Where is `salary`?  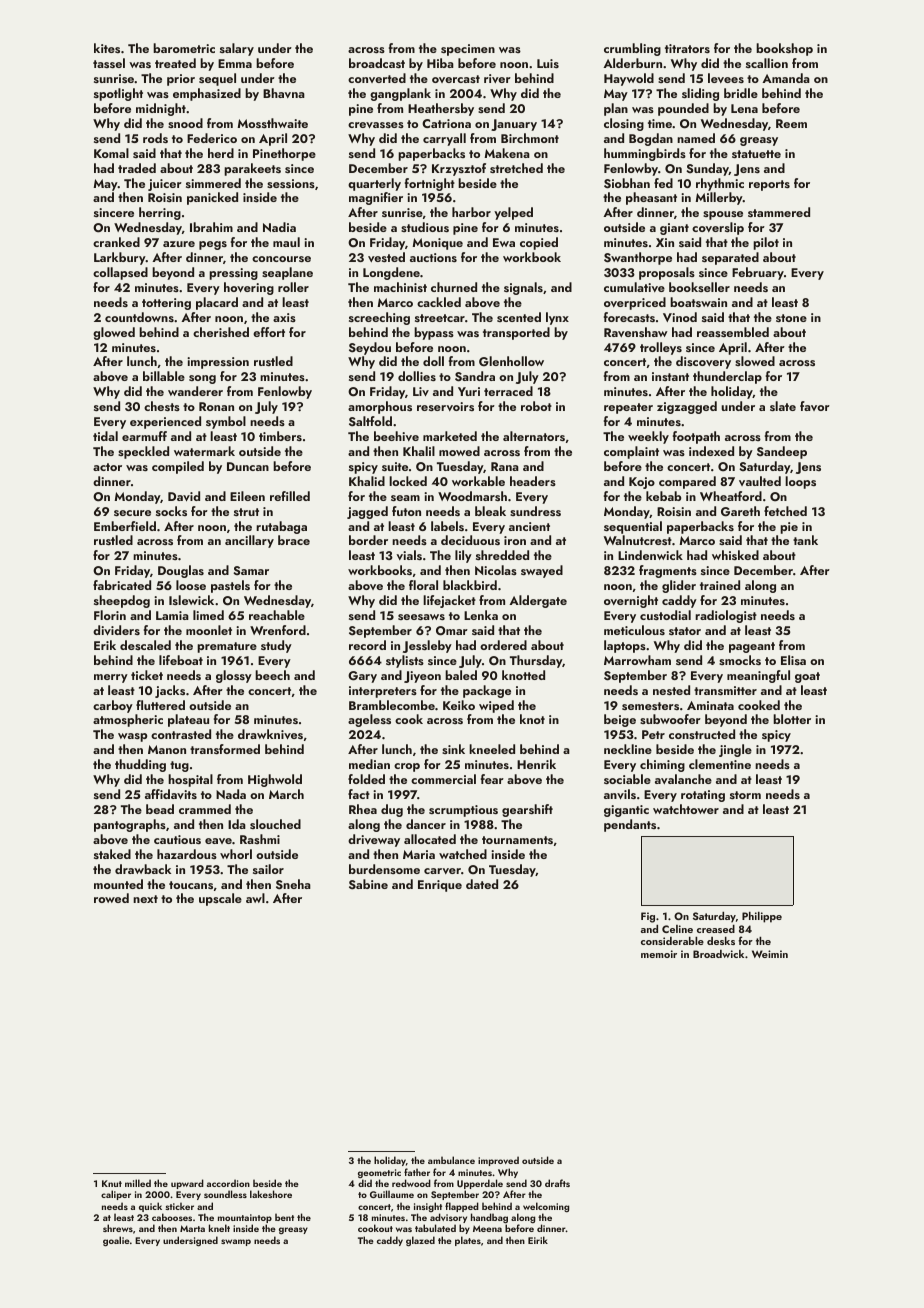
salary is located at coordinates (237, 49).
